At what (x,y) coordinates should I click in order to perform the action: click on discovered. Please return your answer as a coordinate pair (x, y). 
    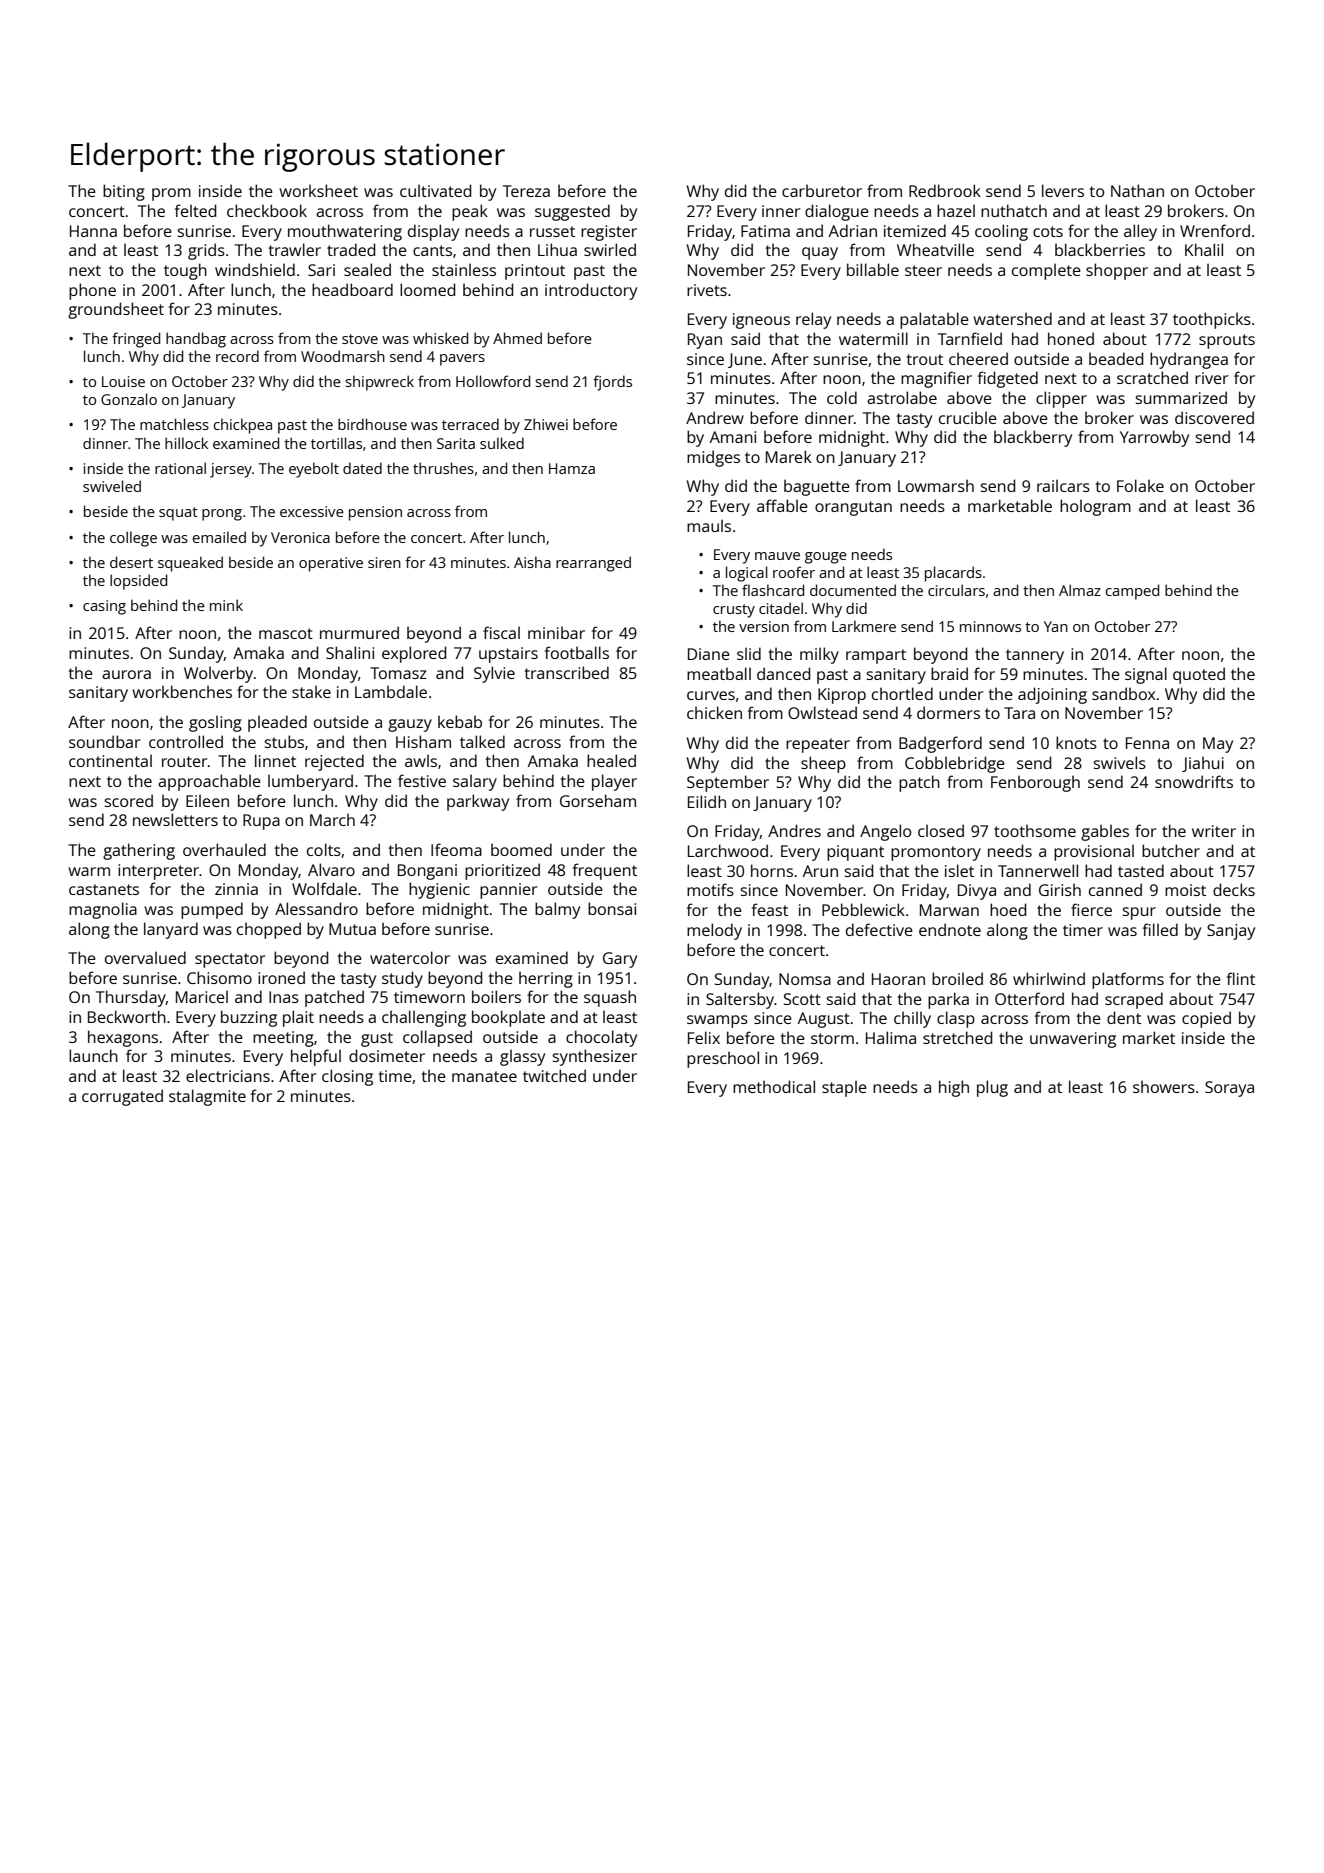
    Looking at the image, I should click on (1214, 417).
